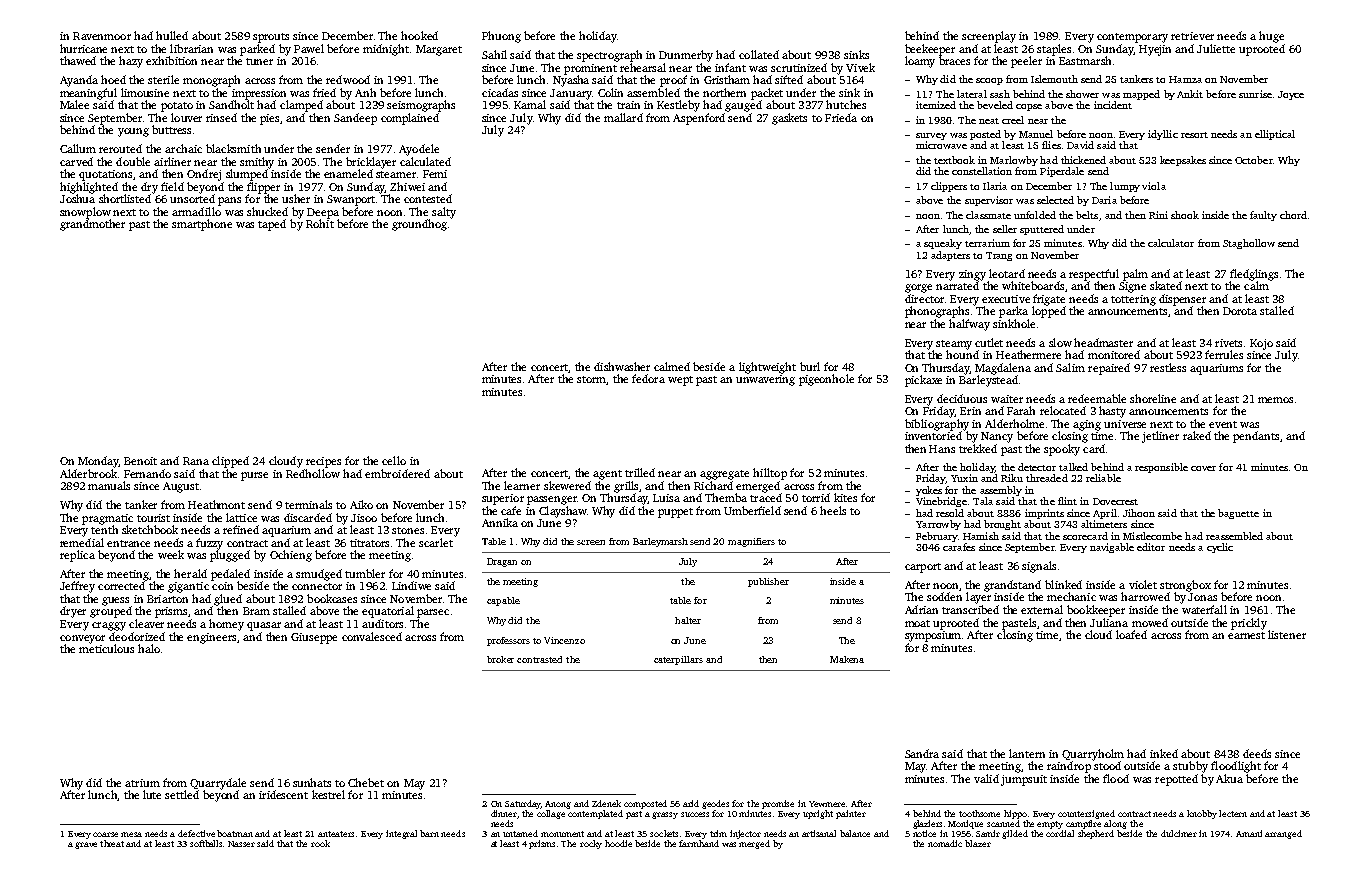 The width and height of the screenshot is (1372, 887). I want to click on relocated, so click(1063, 410).
